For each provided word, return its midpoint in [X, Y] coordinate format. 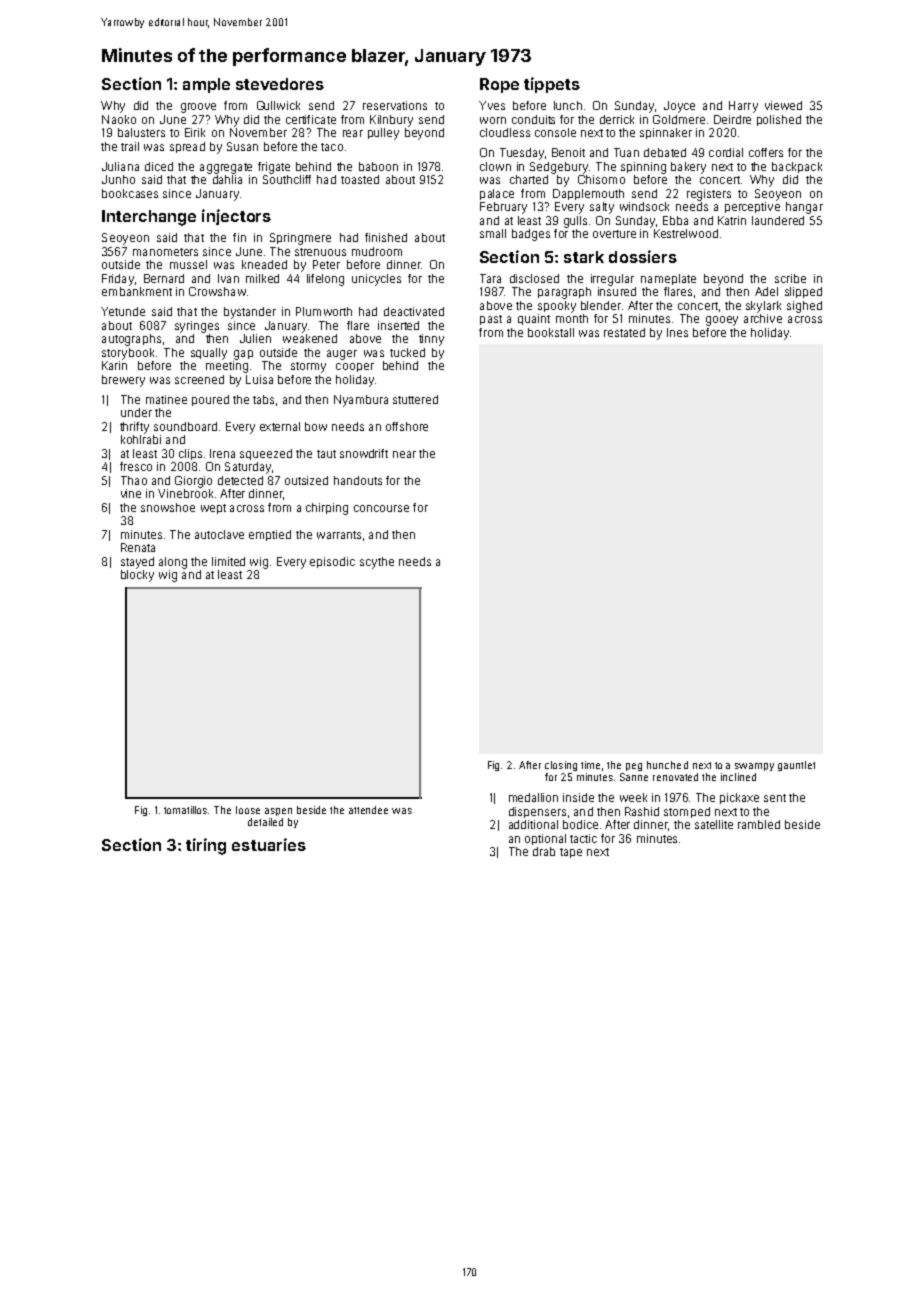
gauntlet [796, 766]
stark [584, 257]
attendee [368, 810]
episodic [332, 562]
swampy [754, 767]
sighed [804, 307]
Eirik [195, 132]
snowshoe [168, 507]
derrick [617, 119]
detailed [265, 822]
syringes [197, 327]
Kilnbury [391, 121]
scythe [377, 563]
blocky [137, 576]
